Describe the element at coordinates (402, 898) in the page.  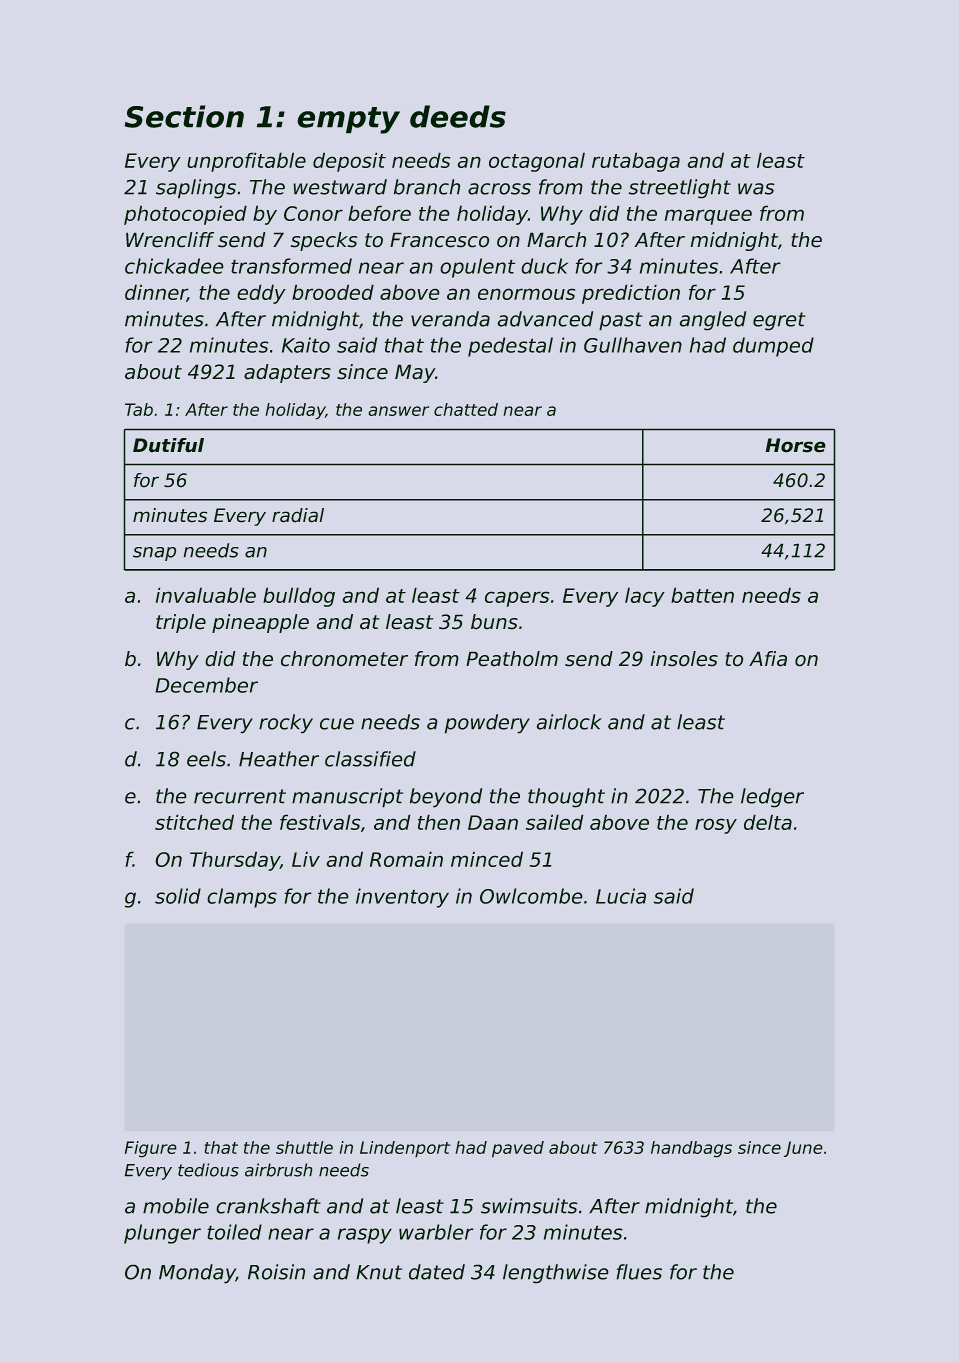
I see `inventory` at that location.
